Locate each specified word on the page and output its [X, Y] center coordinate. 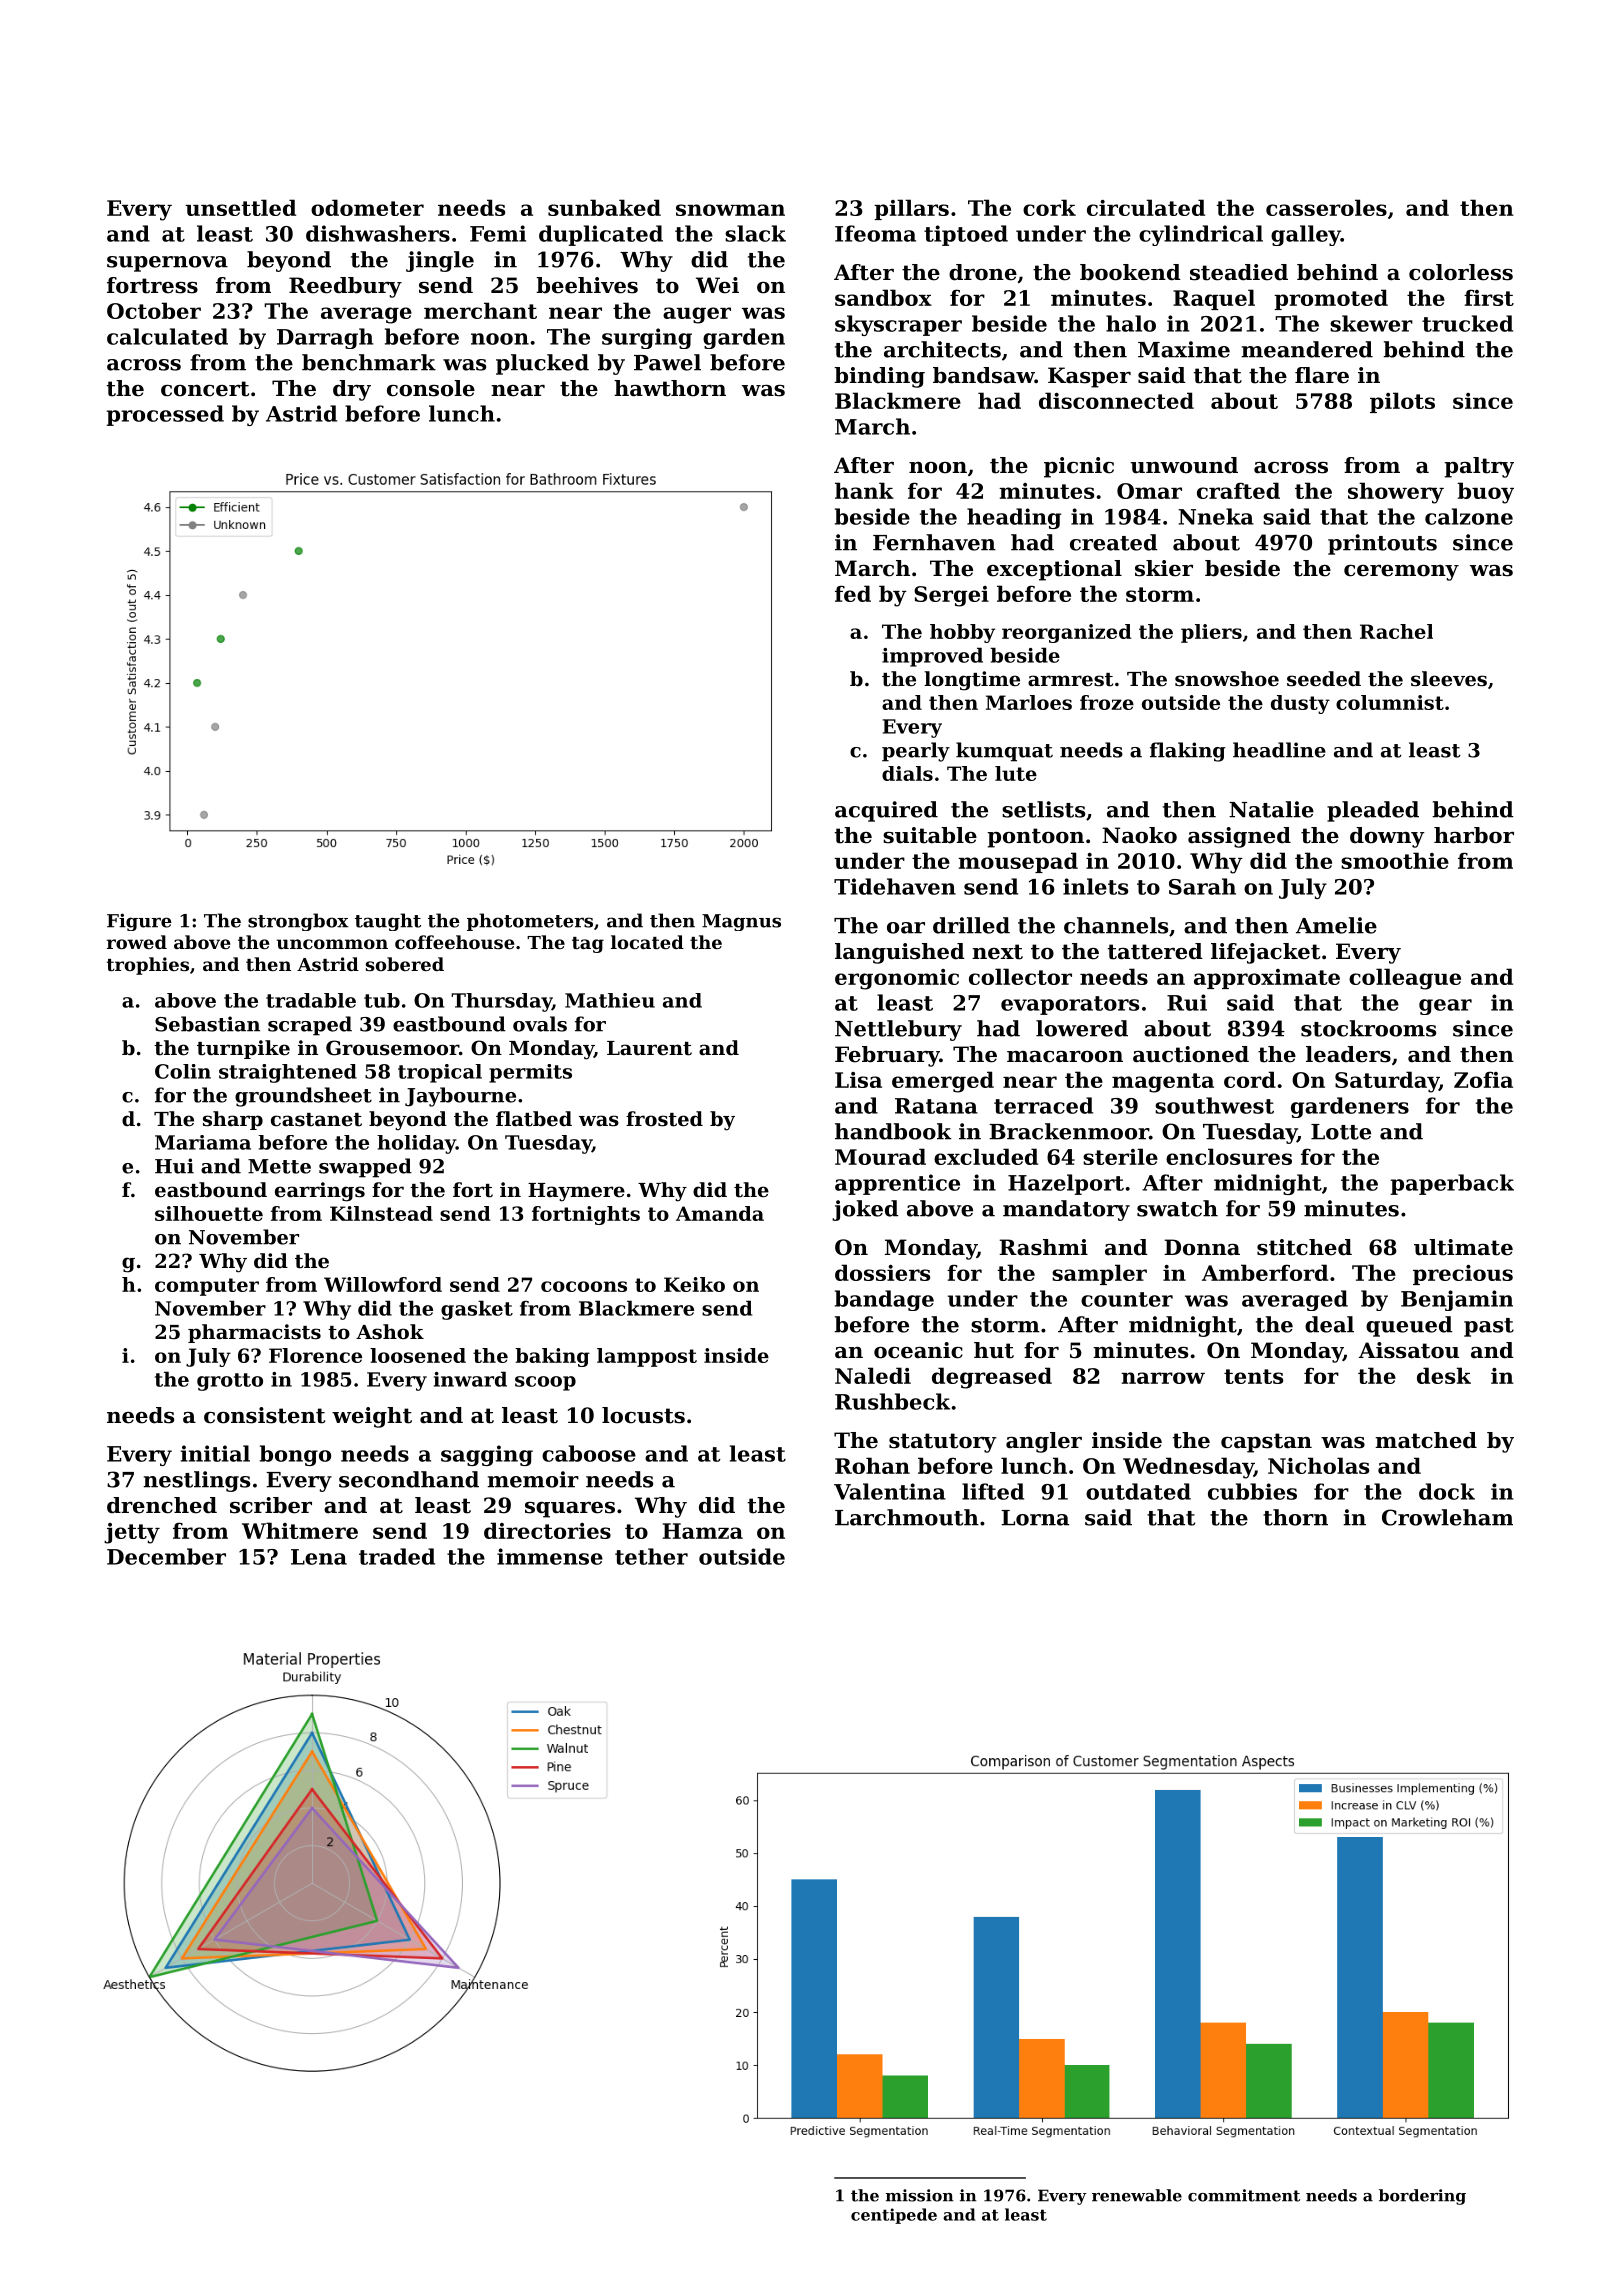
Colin [183, 1071]
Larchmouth [907, 1517]
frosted [664, 1119]
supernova [167, 264]
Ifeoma [875, 233]
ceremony [1401, 573]
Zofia [1483, 1079]
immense [550, 1556]
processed [165, 415]
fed [853, 593]
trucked [1467, 323]
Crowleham [1447, 1517]
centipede [894, 2216]
